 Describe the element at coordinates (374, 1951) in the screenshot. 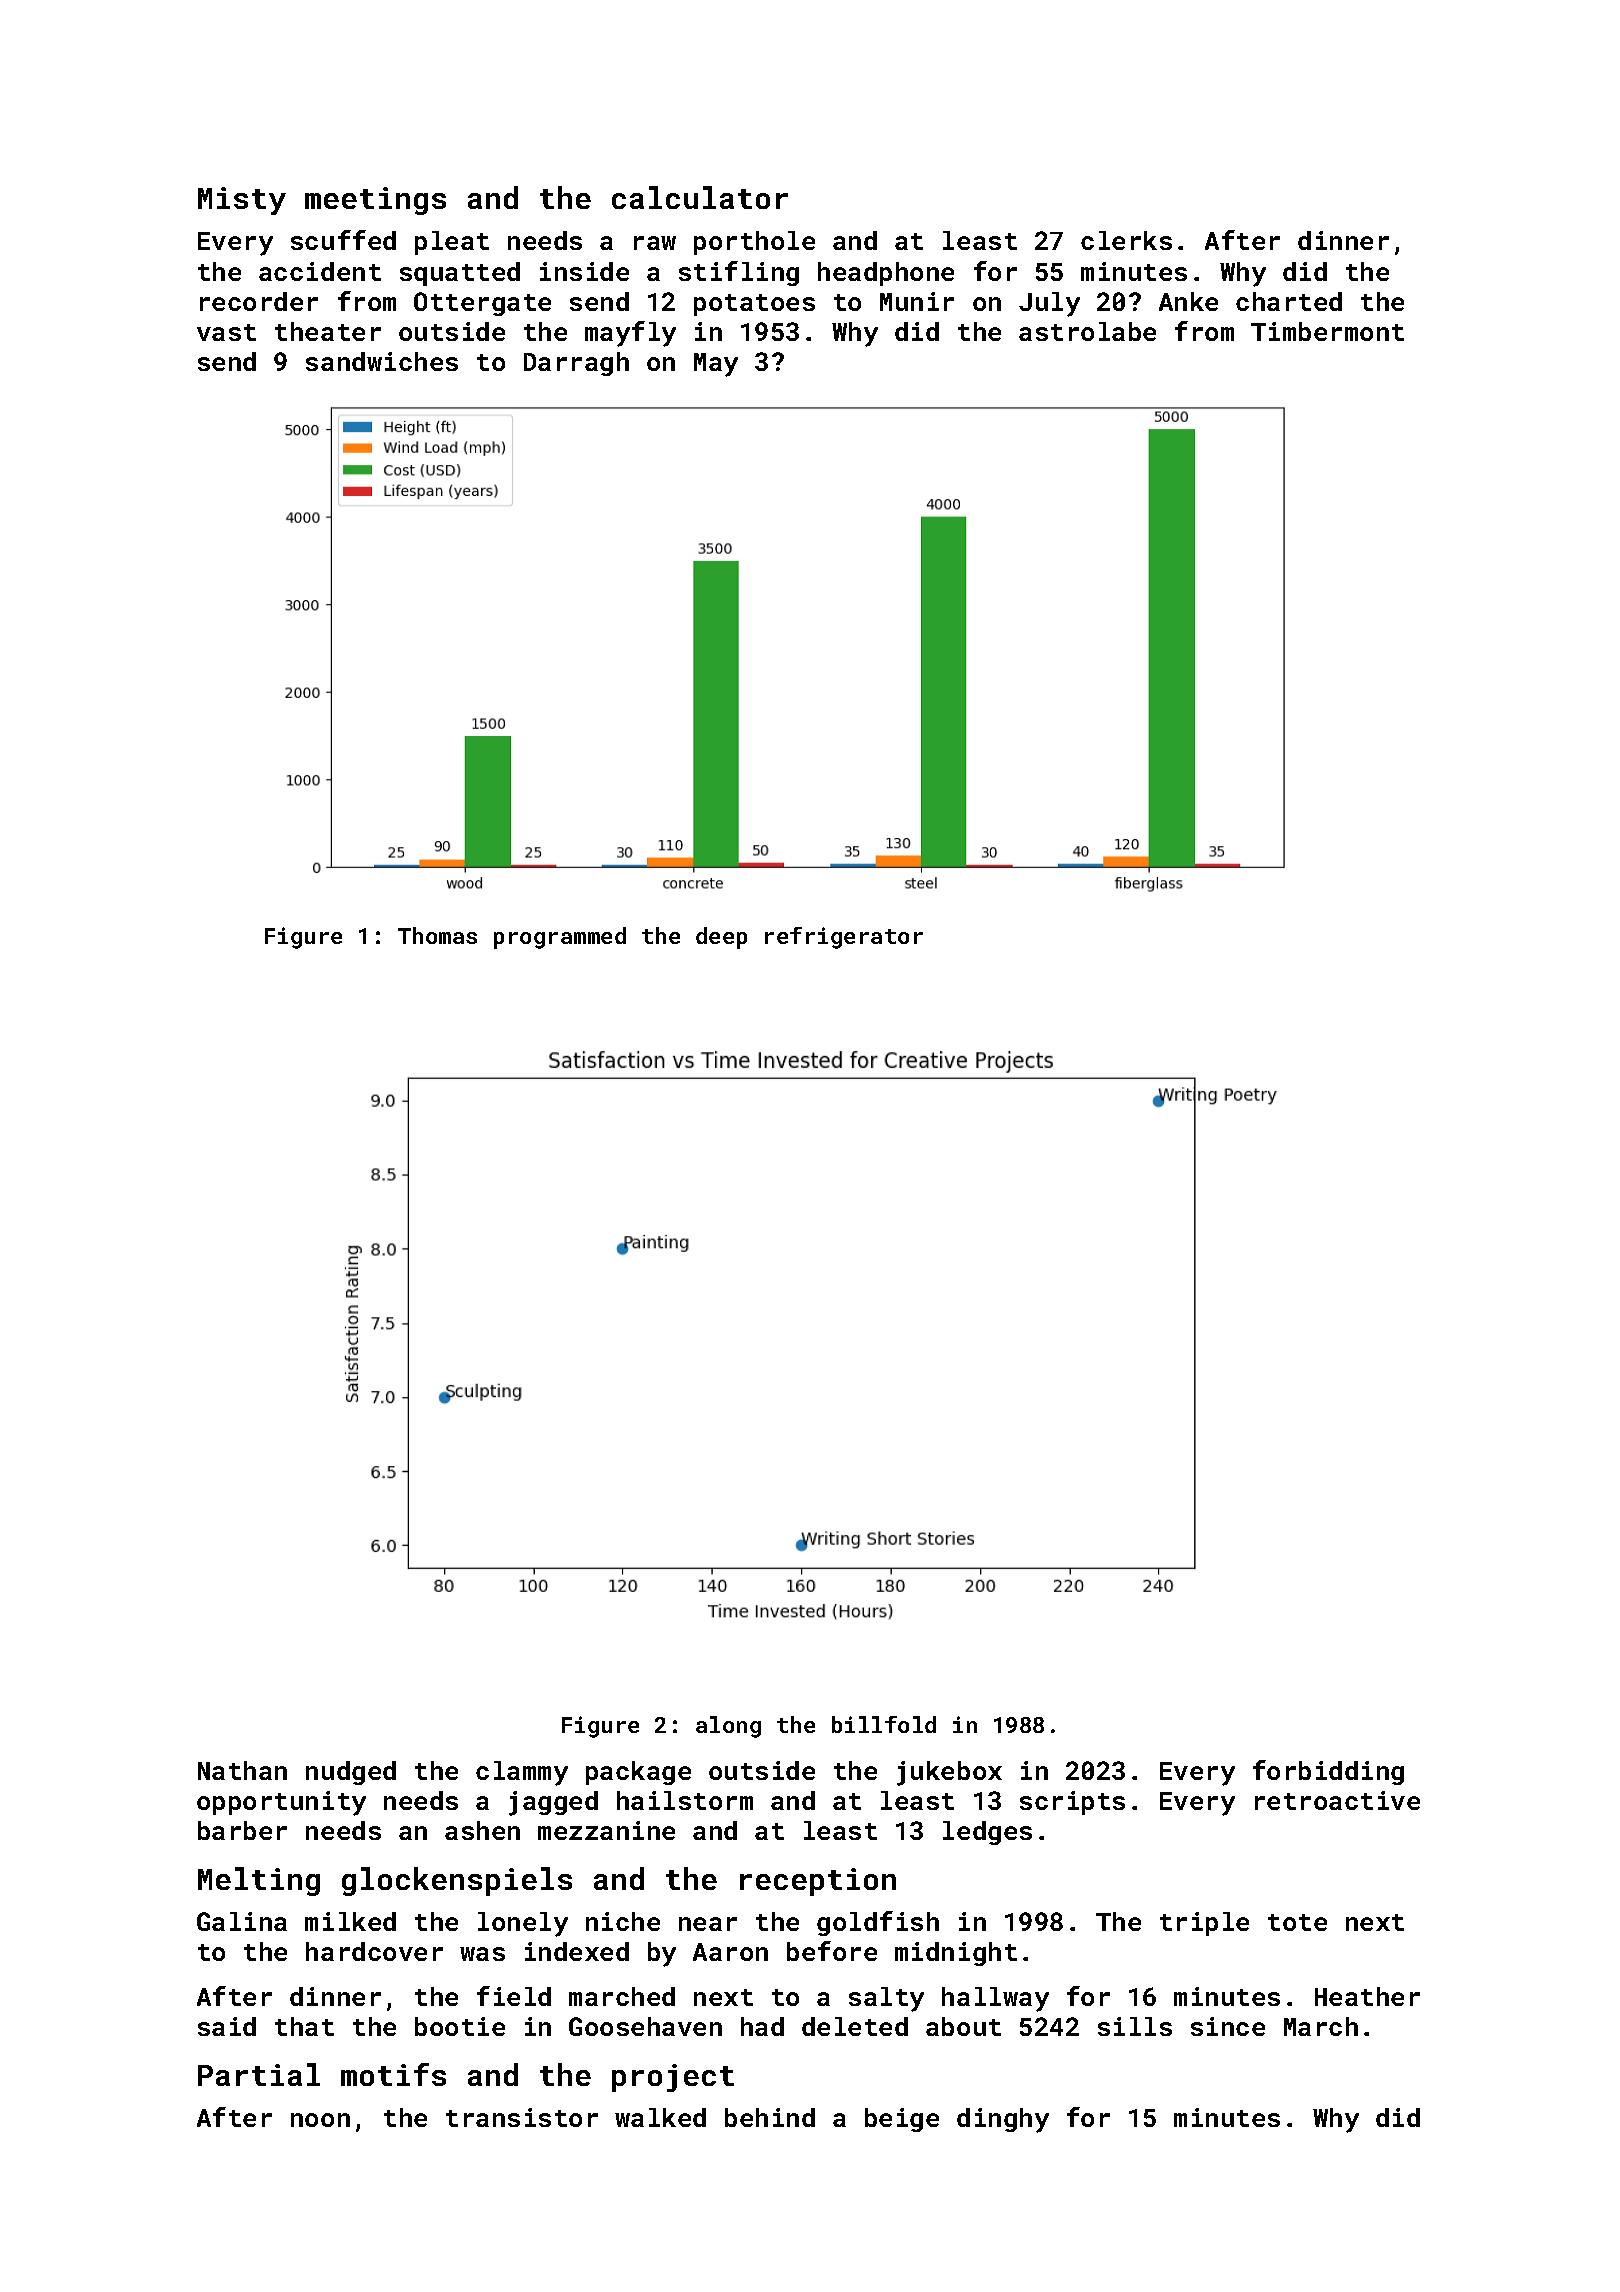

I see `hardcover` at that location.
